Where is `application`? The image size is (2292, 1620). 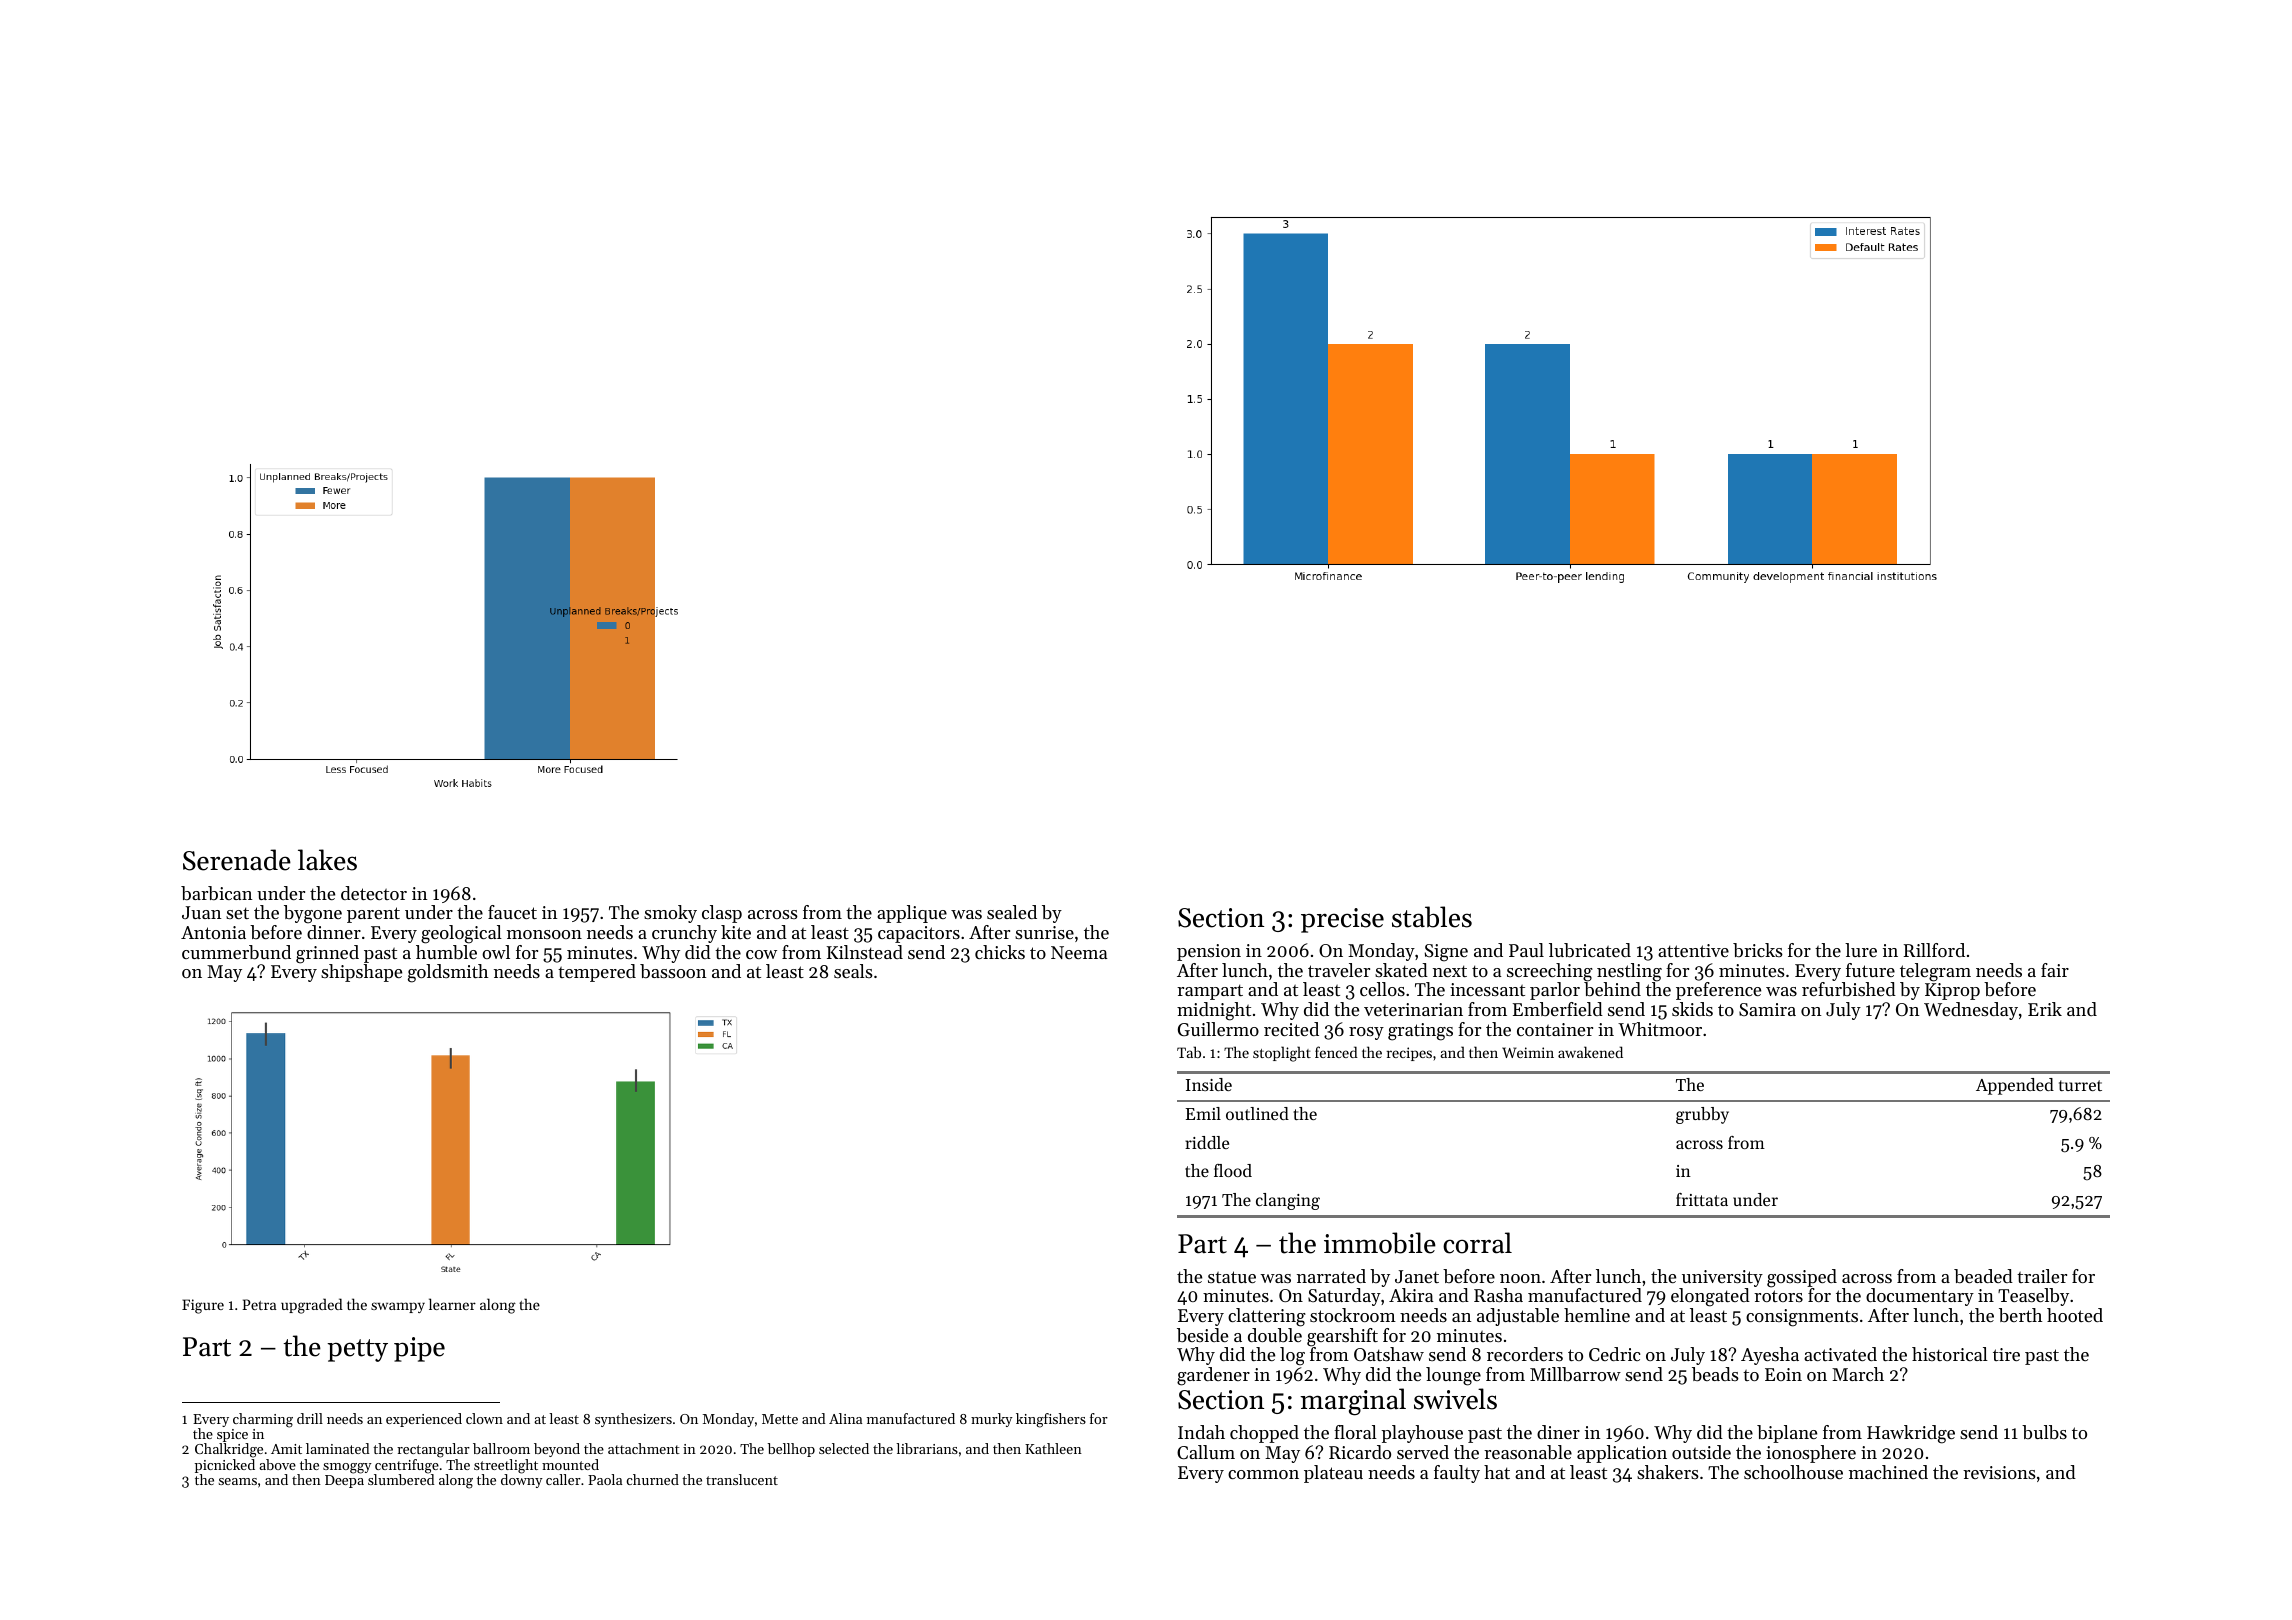
application is located at coordinates (1622, 1454).
